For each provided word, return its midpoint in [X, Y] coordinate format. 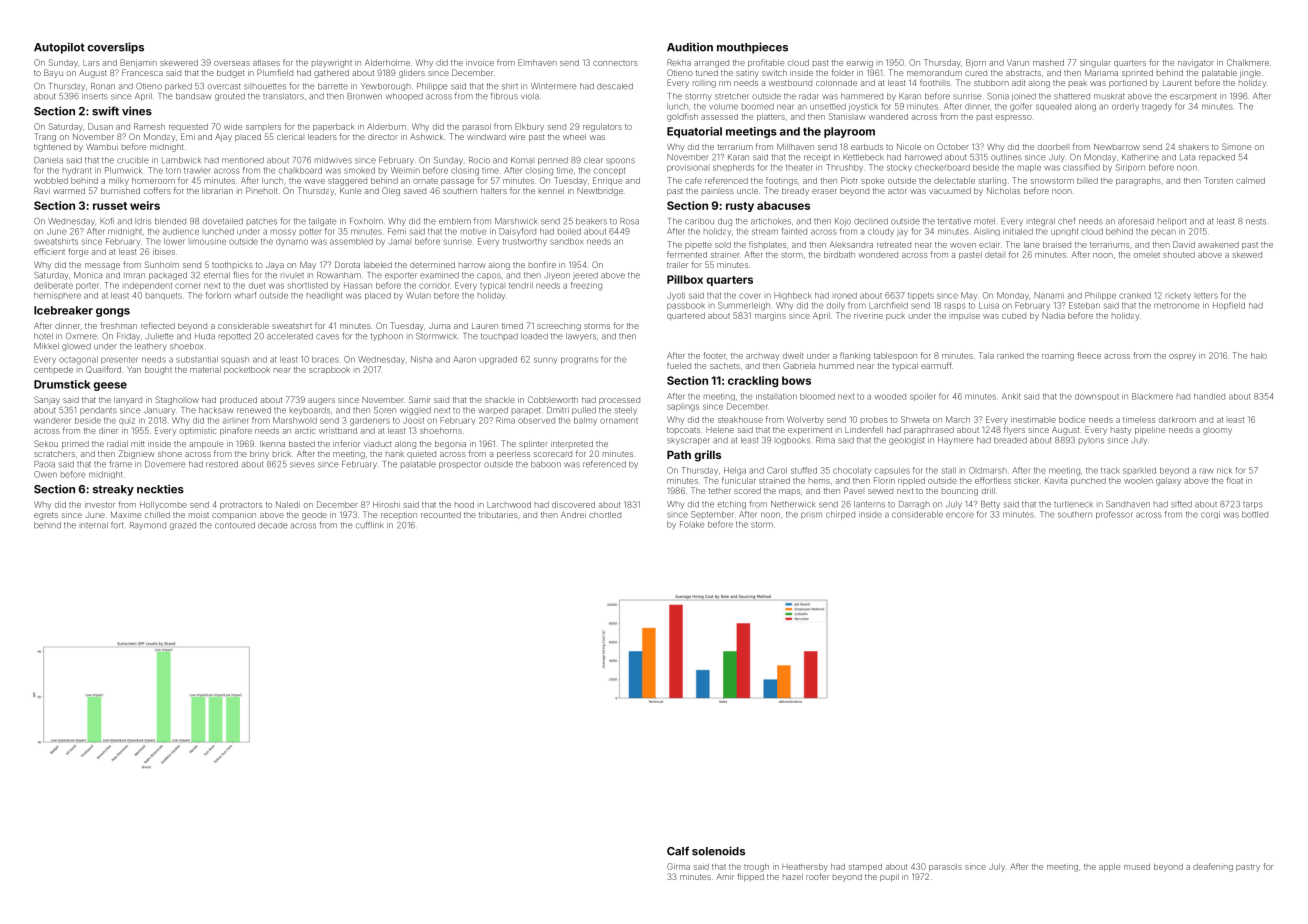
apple [1109, 867]
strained [774, 480]
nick [1224, 470]
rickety [1178, 296]
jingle [1250, 74]
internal [94, 525]
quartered [686, 315]
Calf [678, 851]
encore [960, 515]
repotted [235, 337]
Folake [692, 524]
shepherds [734, 167]
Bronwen [364, 96]
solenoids [718, 851]
